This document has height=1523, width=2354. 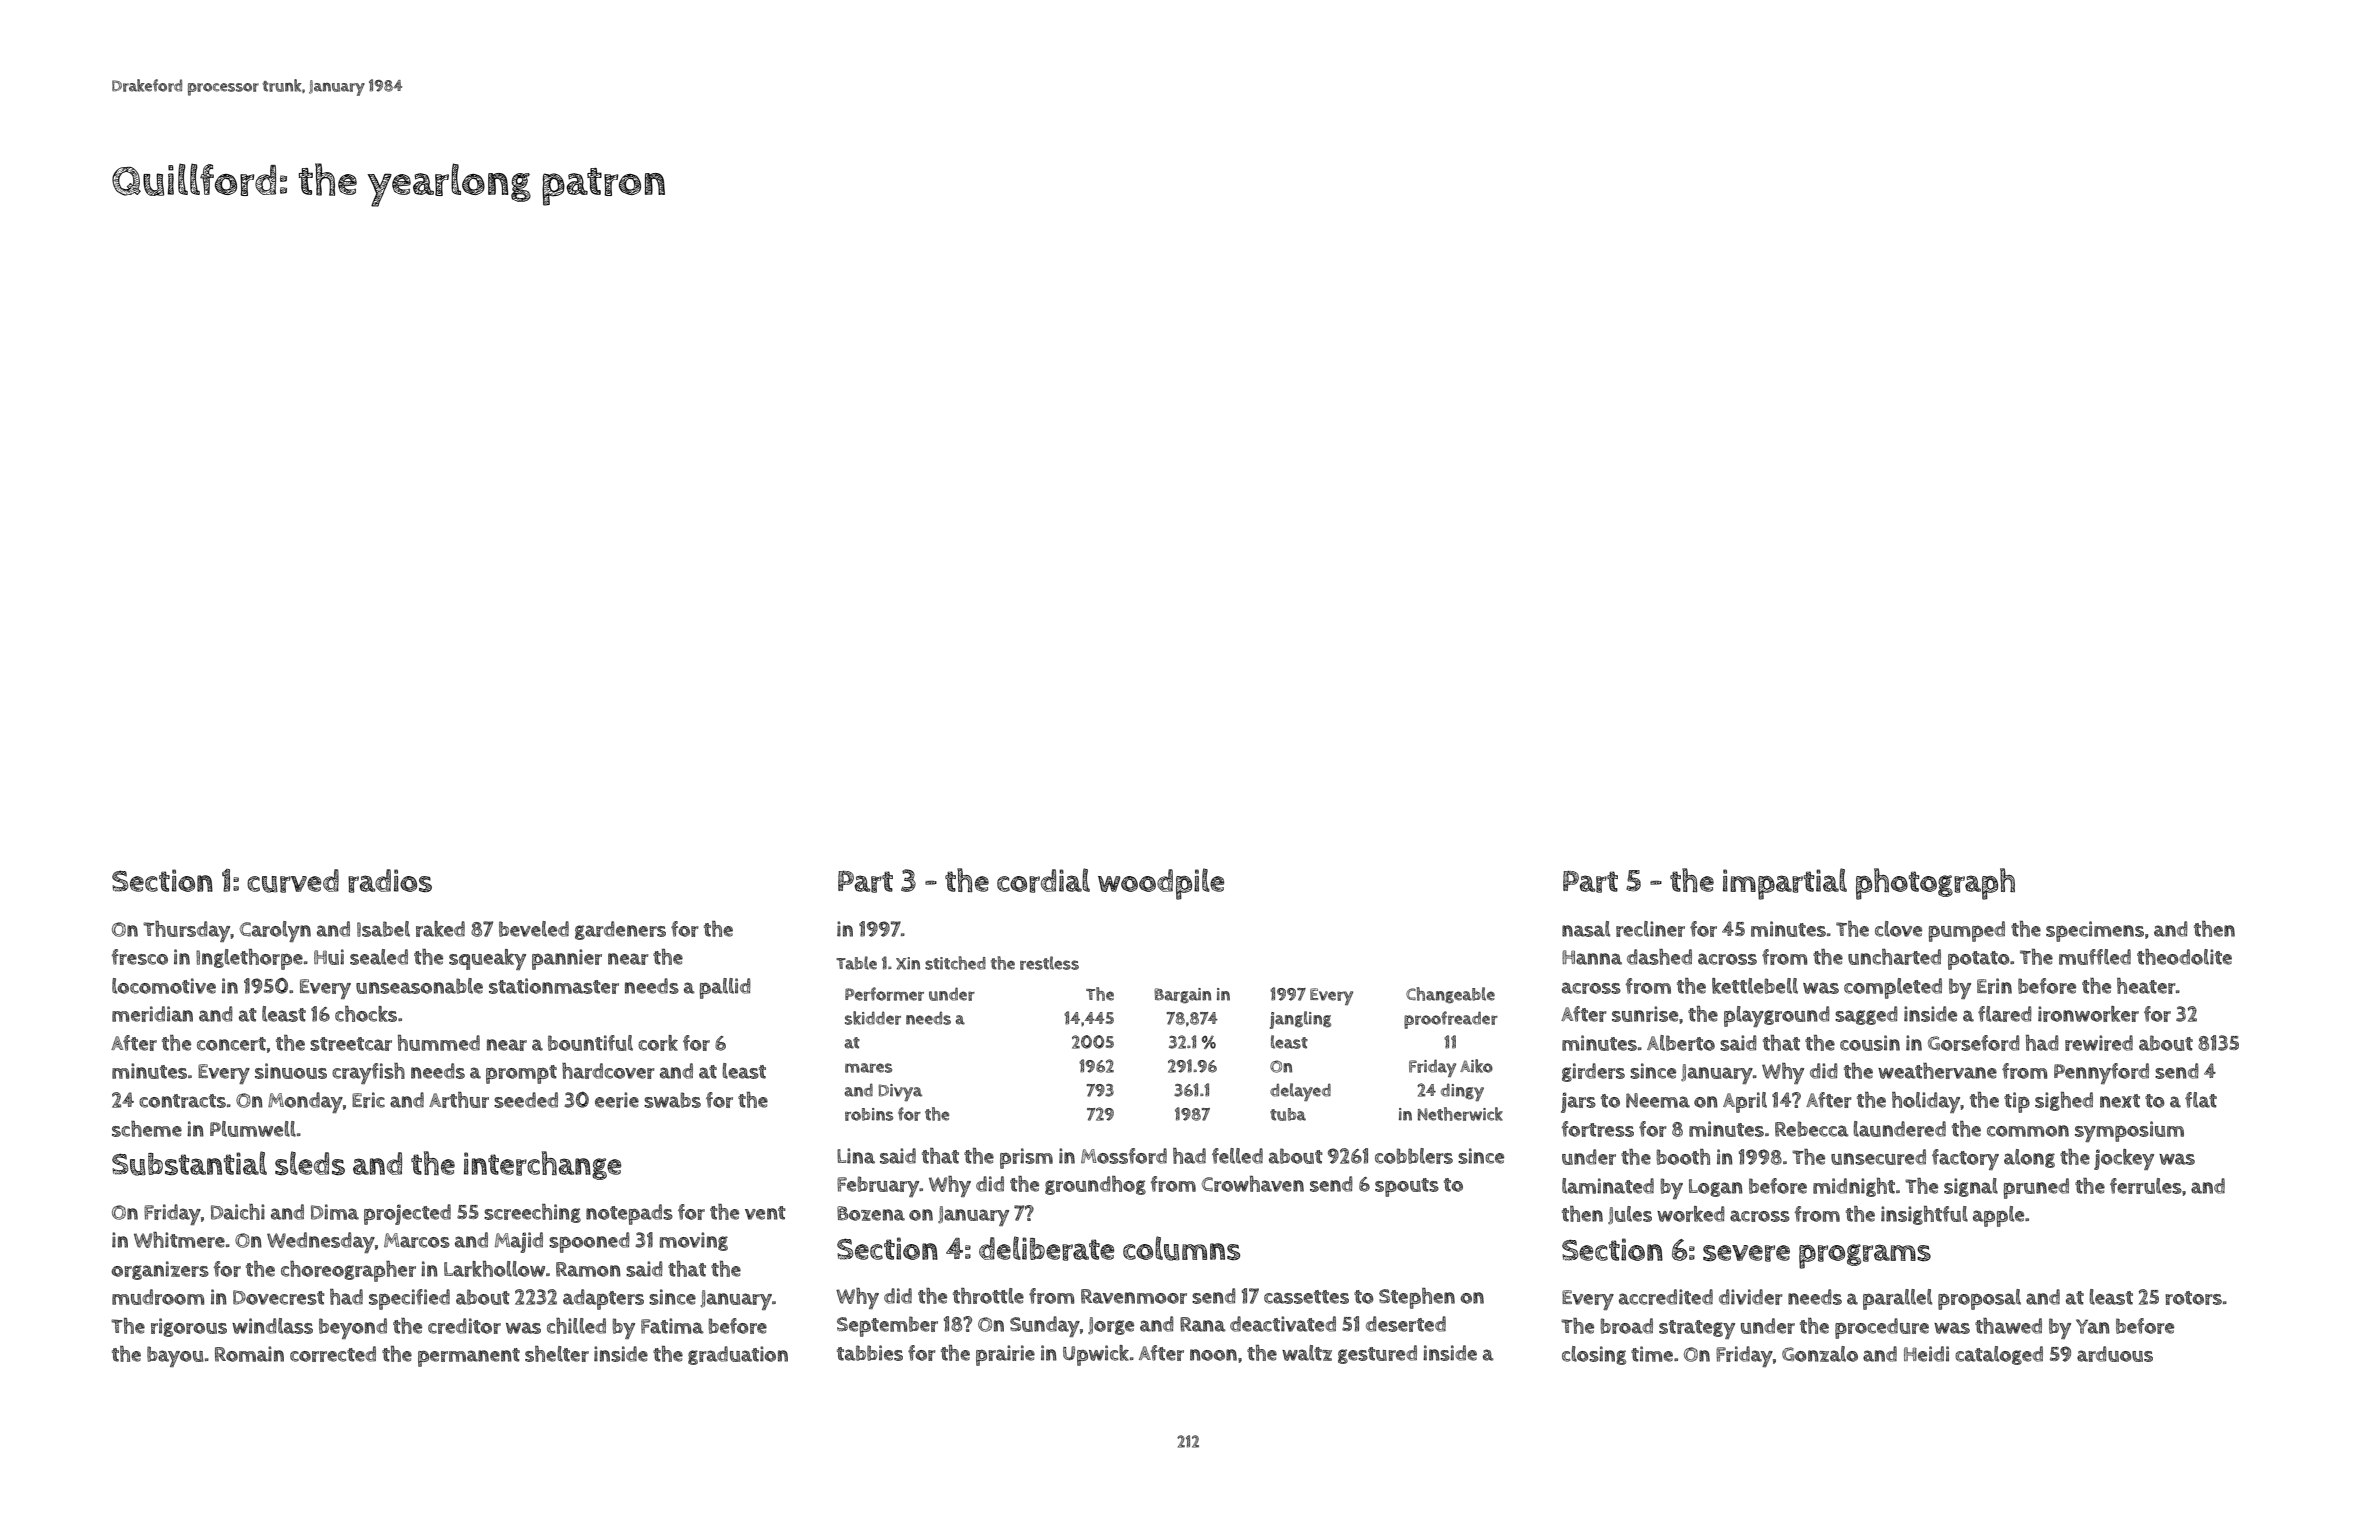 I want to click on chocks, so click(x=366, y=1014).
